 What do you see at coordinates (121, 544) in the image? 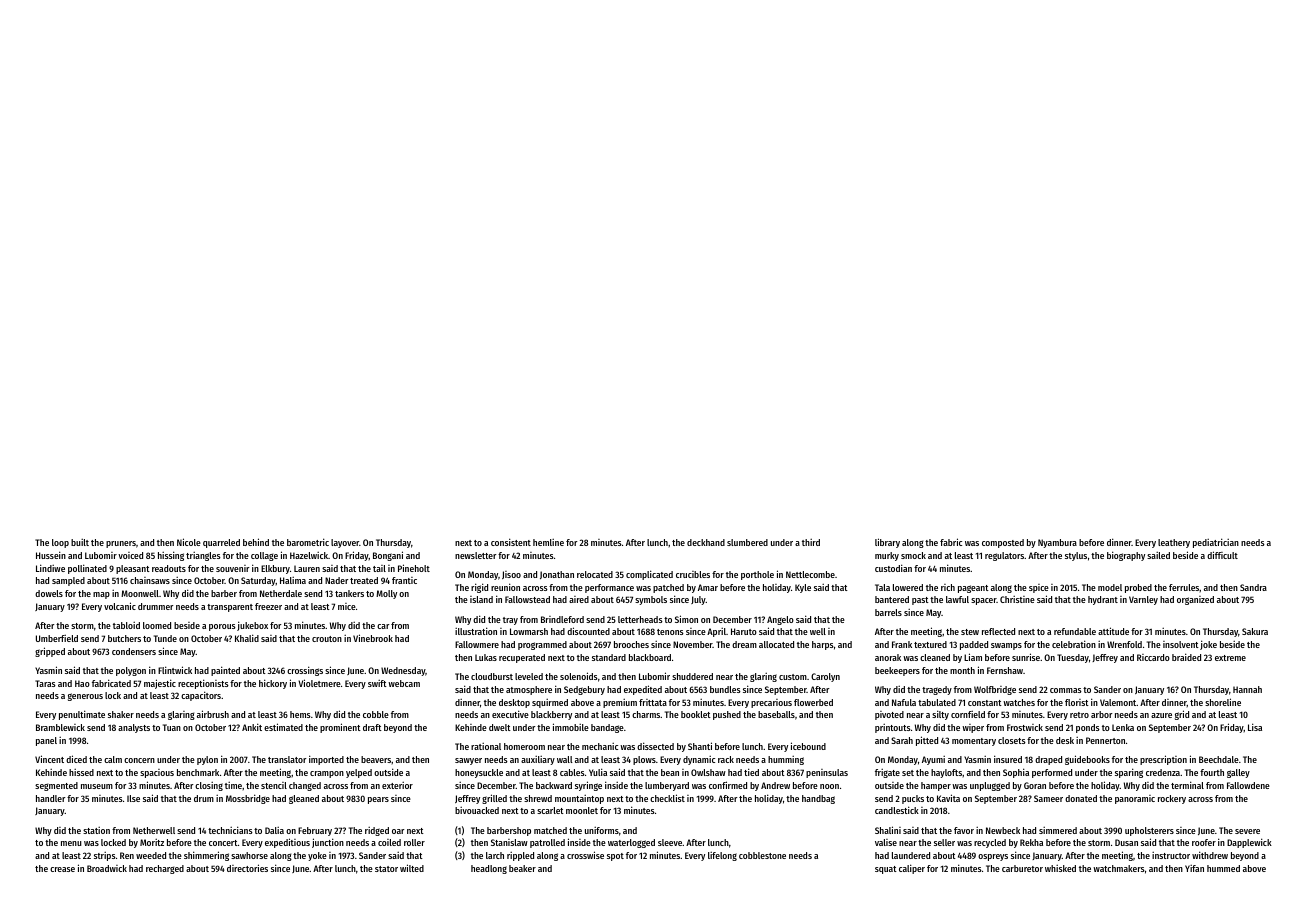
I see `pruners` at bounding box center [121, 544].
